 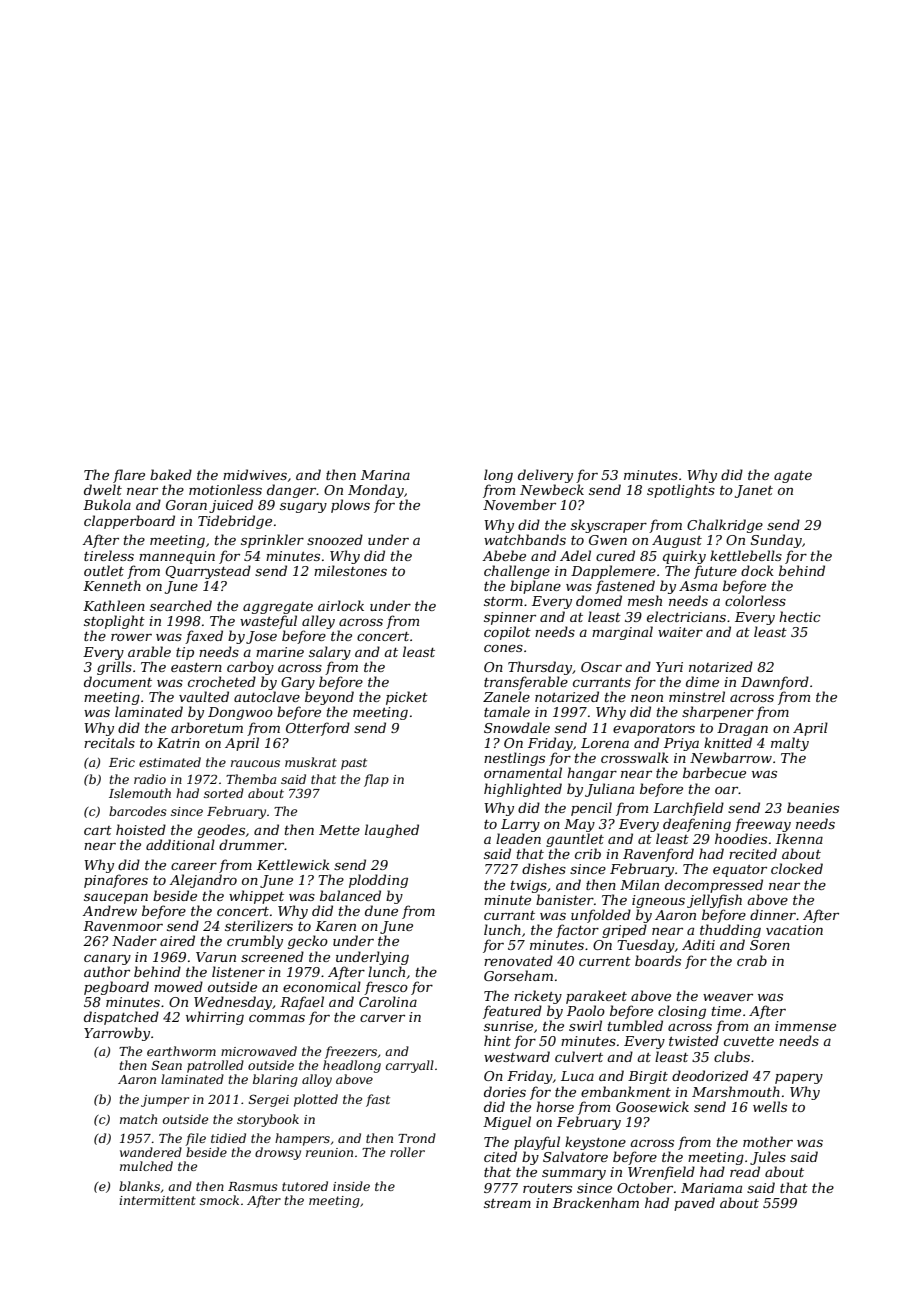 What do you see at coordinates (790, 744) in the image?
I see `malty` at bounding box center [790, 744].
